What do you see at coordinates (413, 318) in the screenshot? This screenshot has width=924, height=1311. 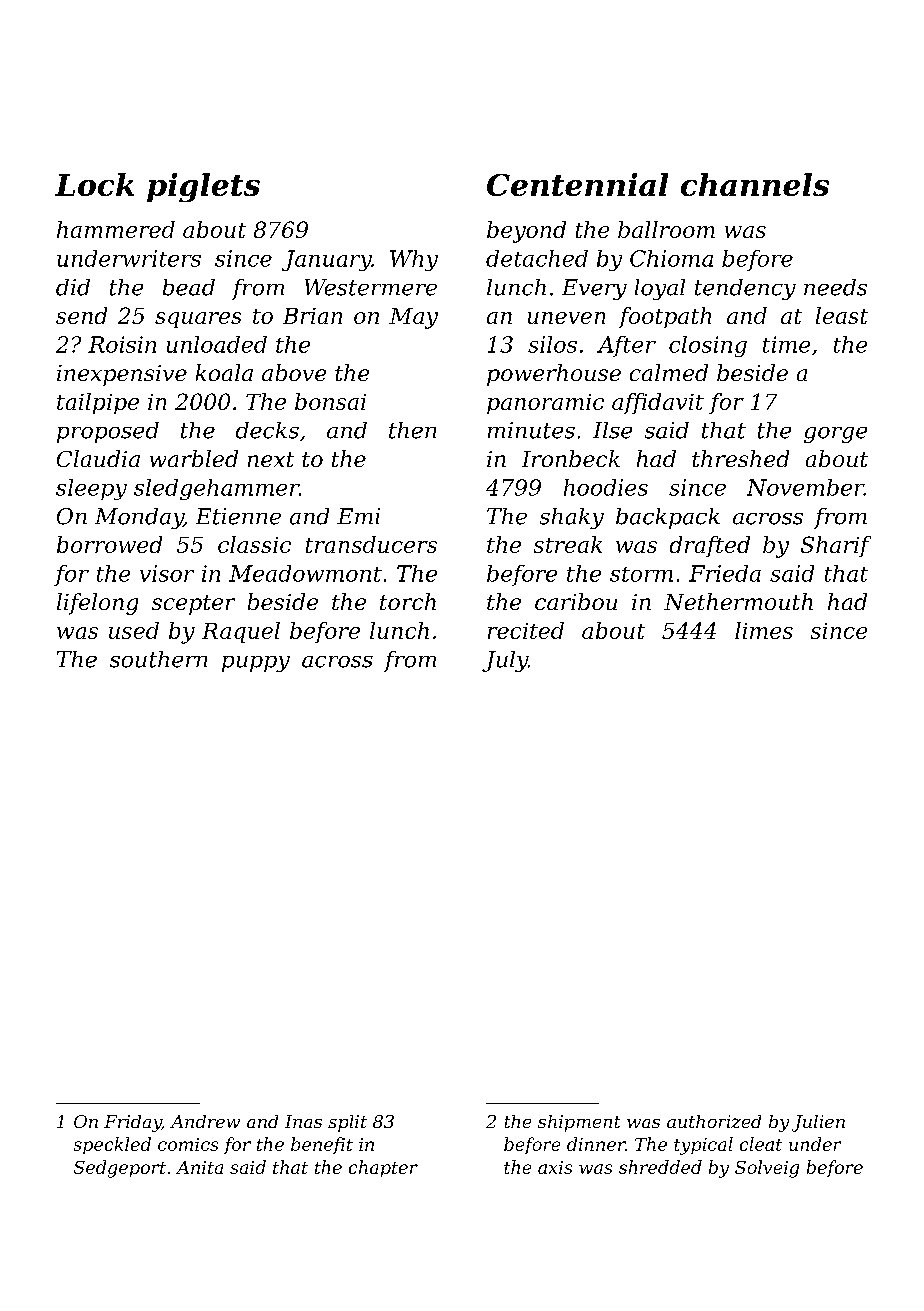 I see `May` at bounding box center [413, 318].
